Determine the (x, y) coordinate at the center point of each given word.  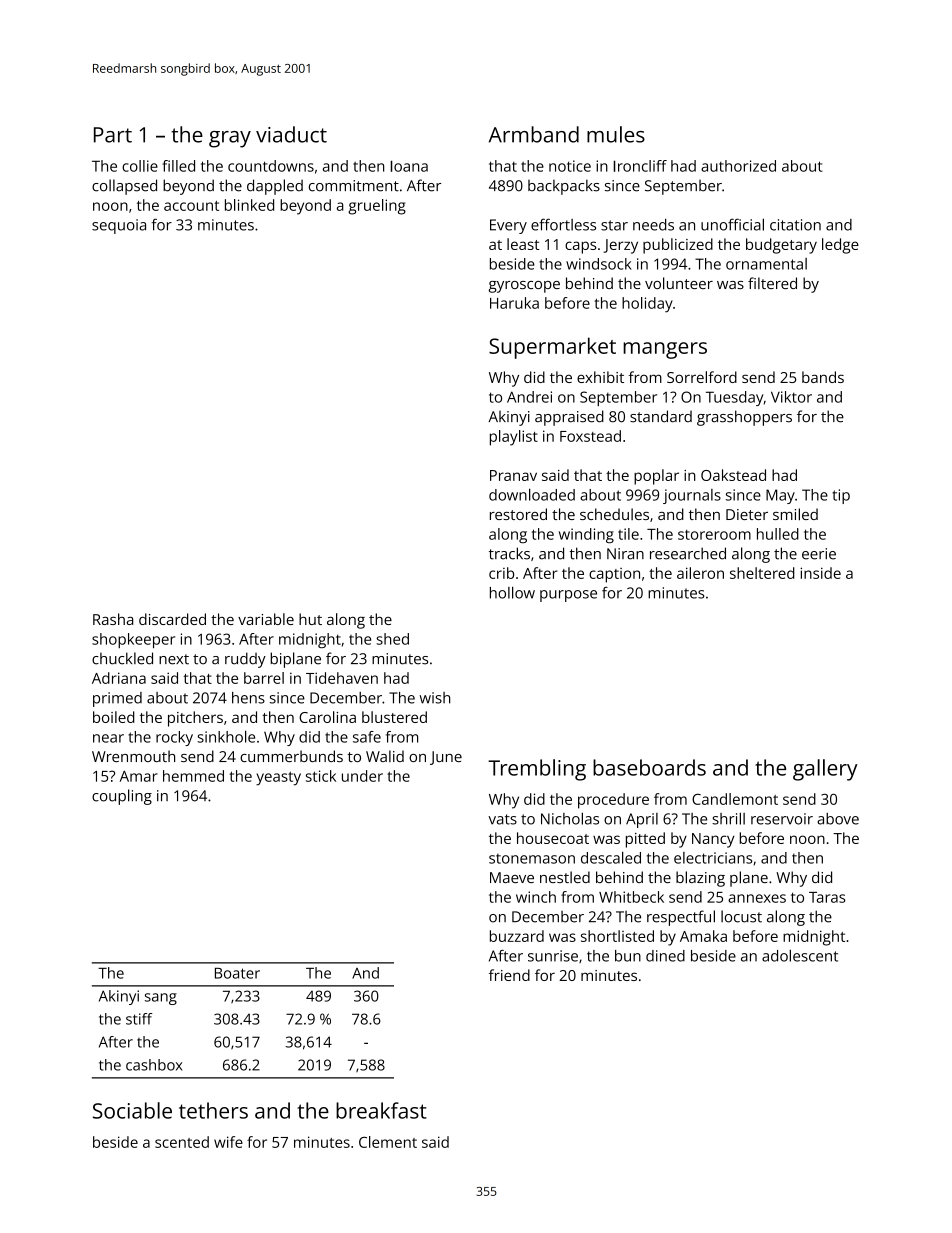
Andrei (529, 397)
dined (665, 956)
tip (841, 496)
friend (509, 975)
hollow (512, 592)
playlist (514, 438)
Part (113, 135)
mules (616, 134)
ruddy (245, 660)
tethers (213, 1110)
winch (536, 897)
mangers (665, 350)
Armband (534, 134)
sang (161, 999)
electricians (713, 858)
